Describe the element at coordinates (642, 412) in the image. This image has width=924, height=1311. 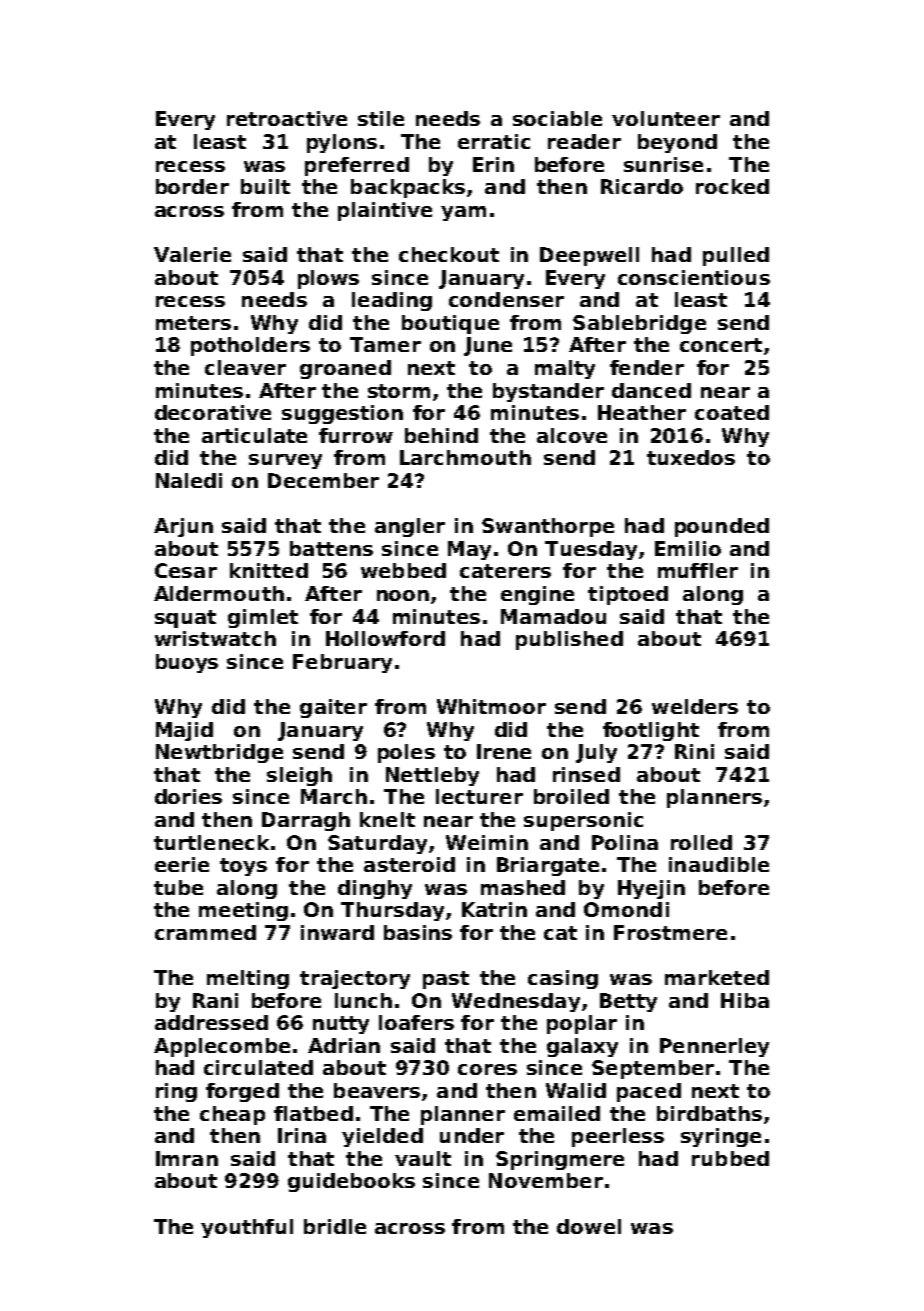
I see `Heather` at that location.
